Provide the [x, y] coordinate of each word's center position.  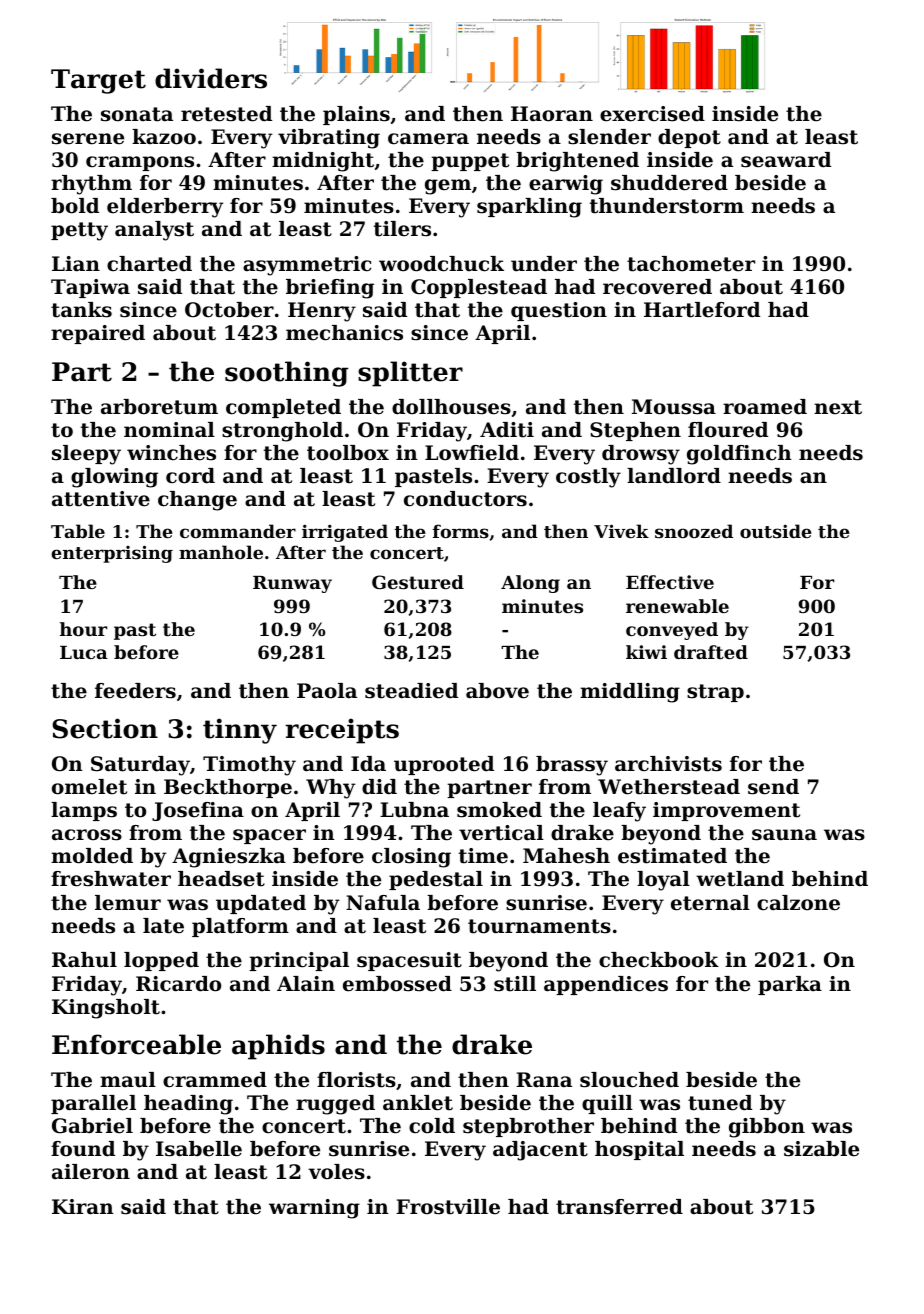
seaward [786, 160]
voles [336, 1172]
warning [314, 1209]
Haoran [552, 114]
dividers [211, 78]
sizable [821, 1149]
